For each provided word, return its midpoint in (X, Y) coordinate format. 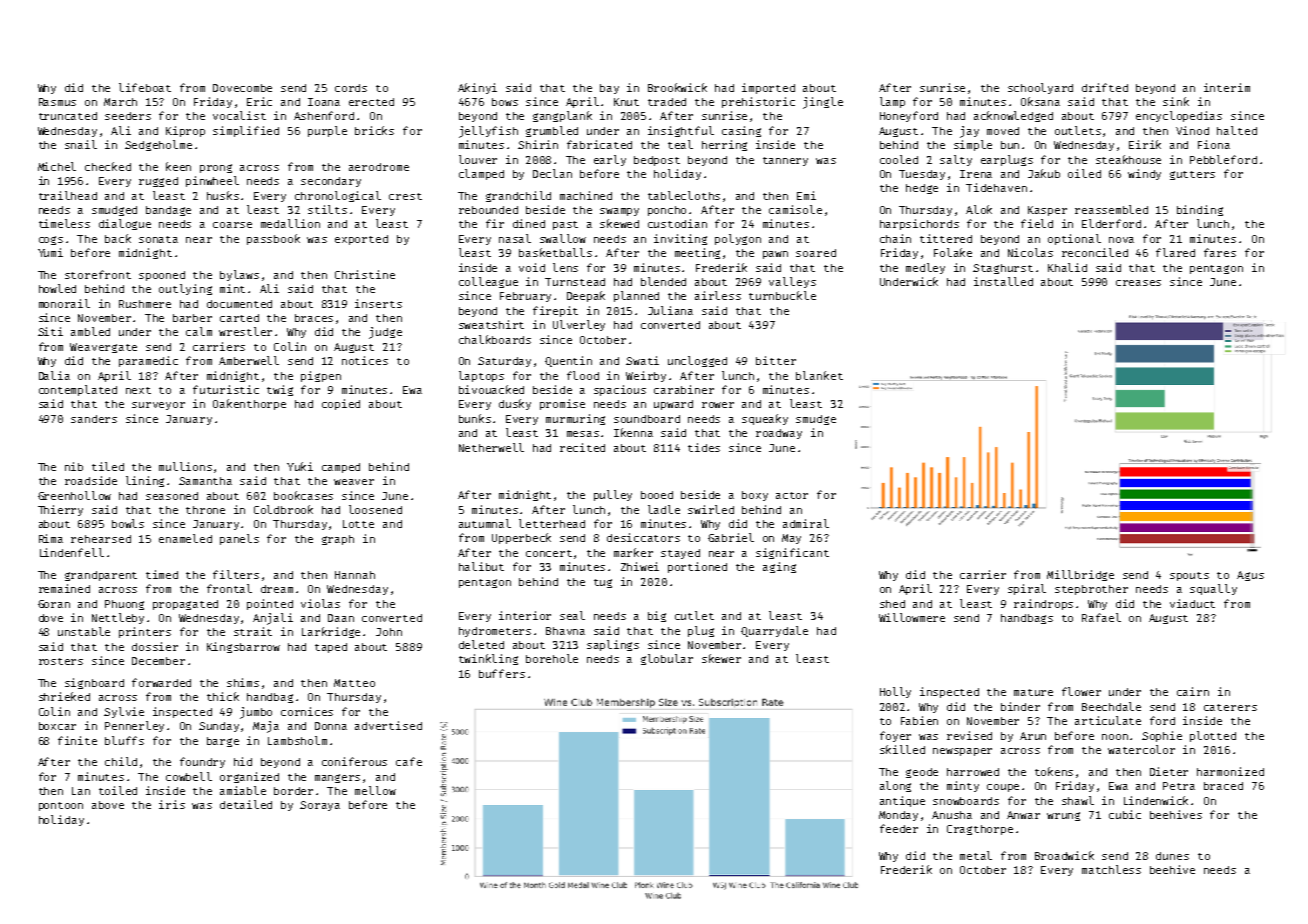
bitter (776, 360)
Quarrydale (774, 631)
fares (1220, 252)
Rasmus (57, 102)
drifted (1105, 87)
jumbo (256, 713)
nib (74, 466)
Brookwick (677, 87)
